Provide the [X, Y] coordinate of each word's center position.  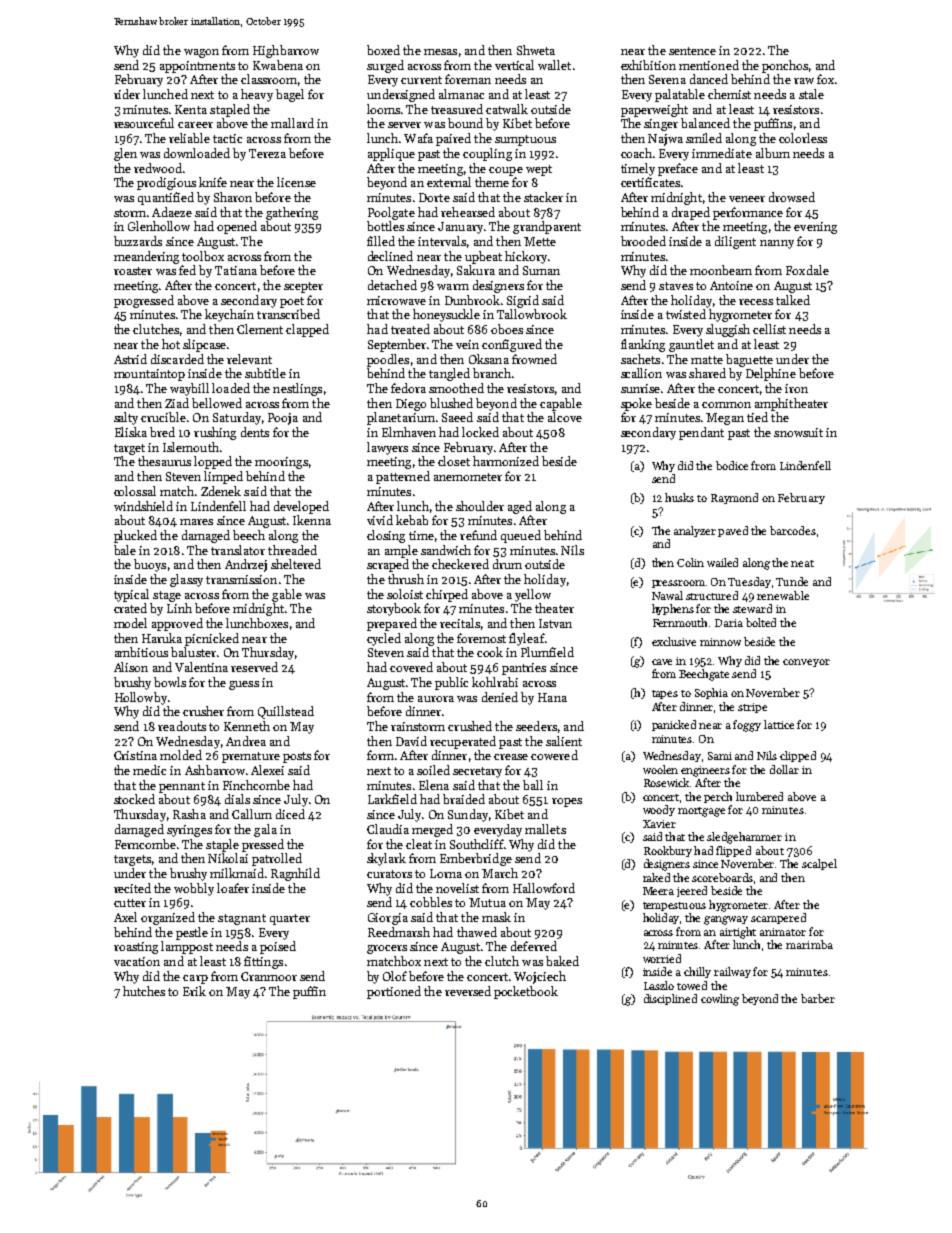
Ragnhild [295, 874]
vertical [514, 65]
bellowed [217, 403]
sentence [692, 51]
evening [815, 228]
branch [492, 373]
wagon [201, 53]
